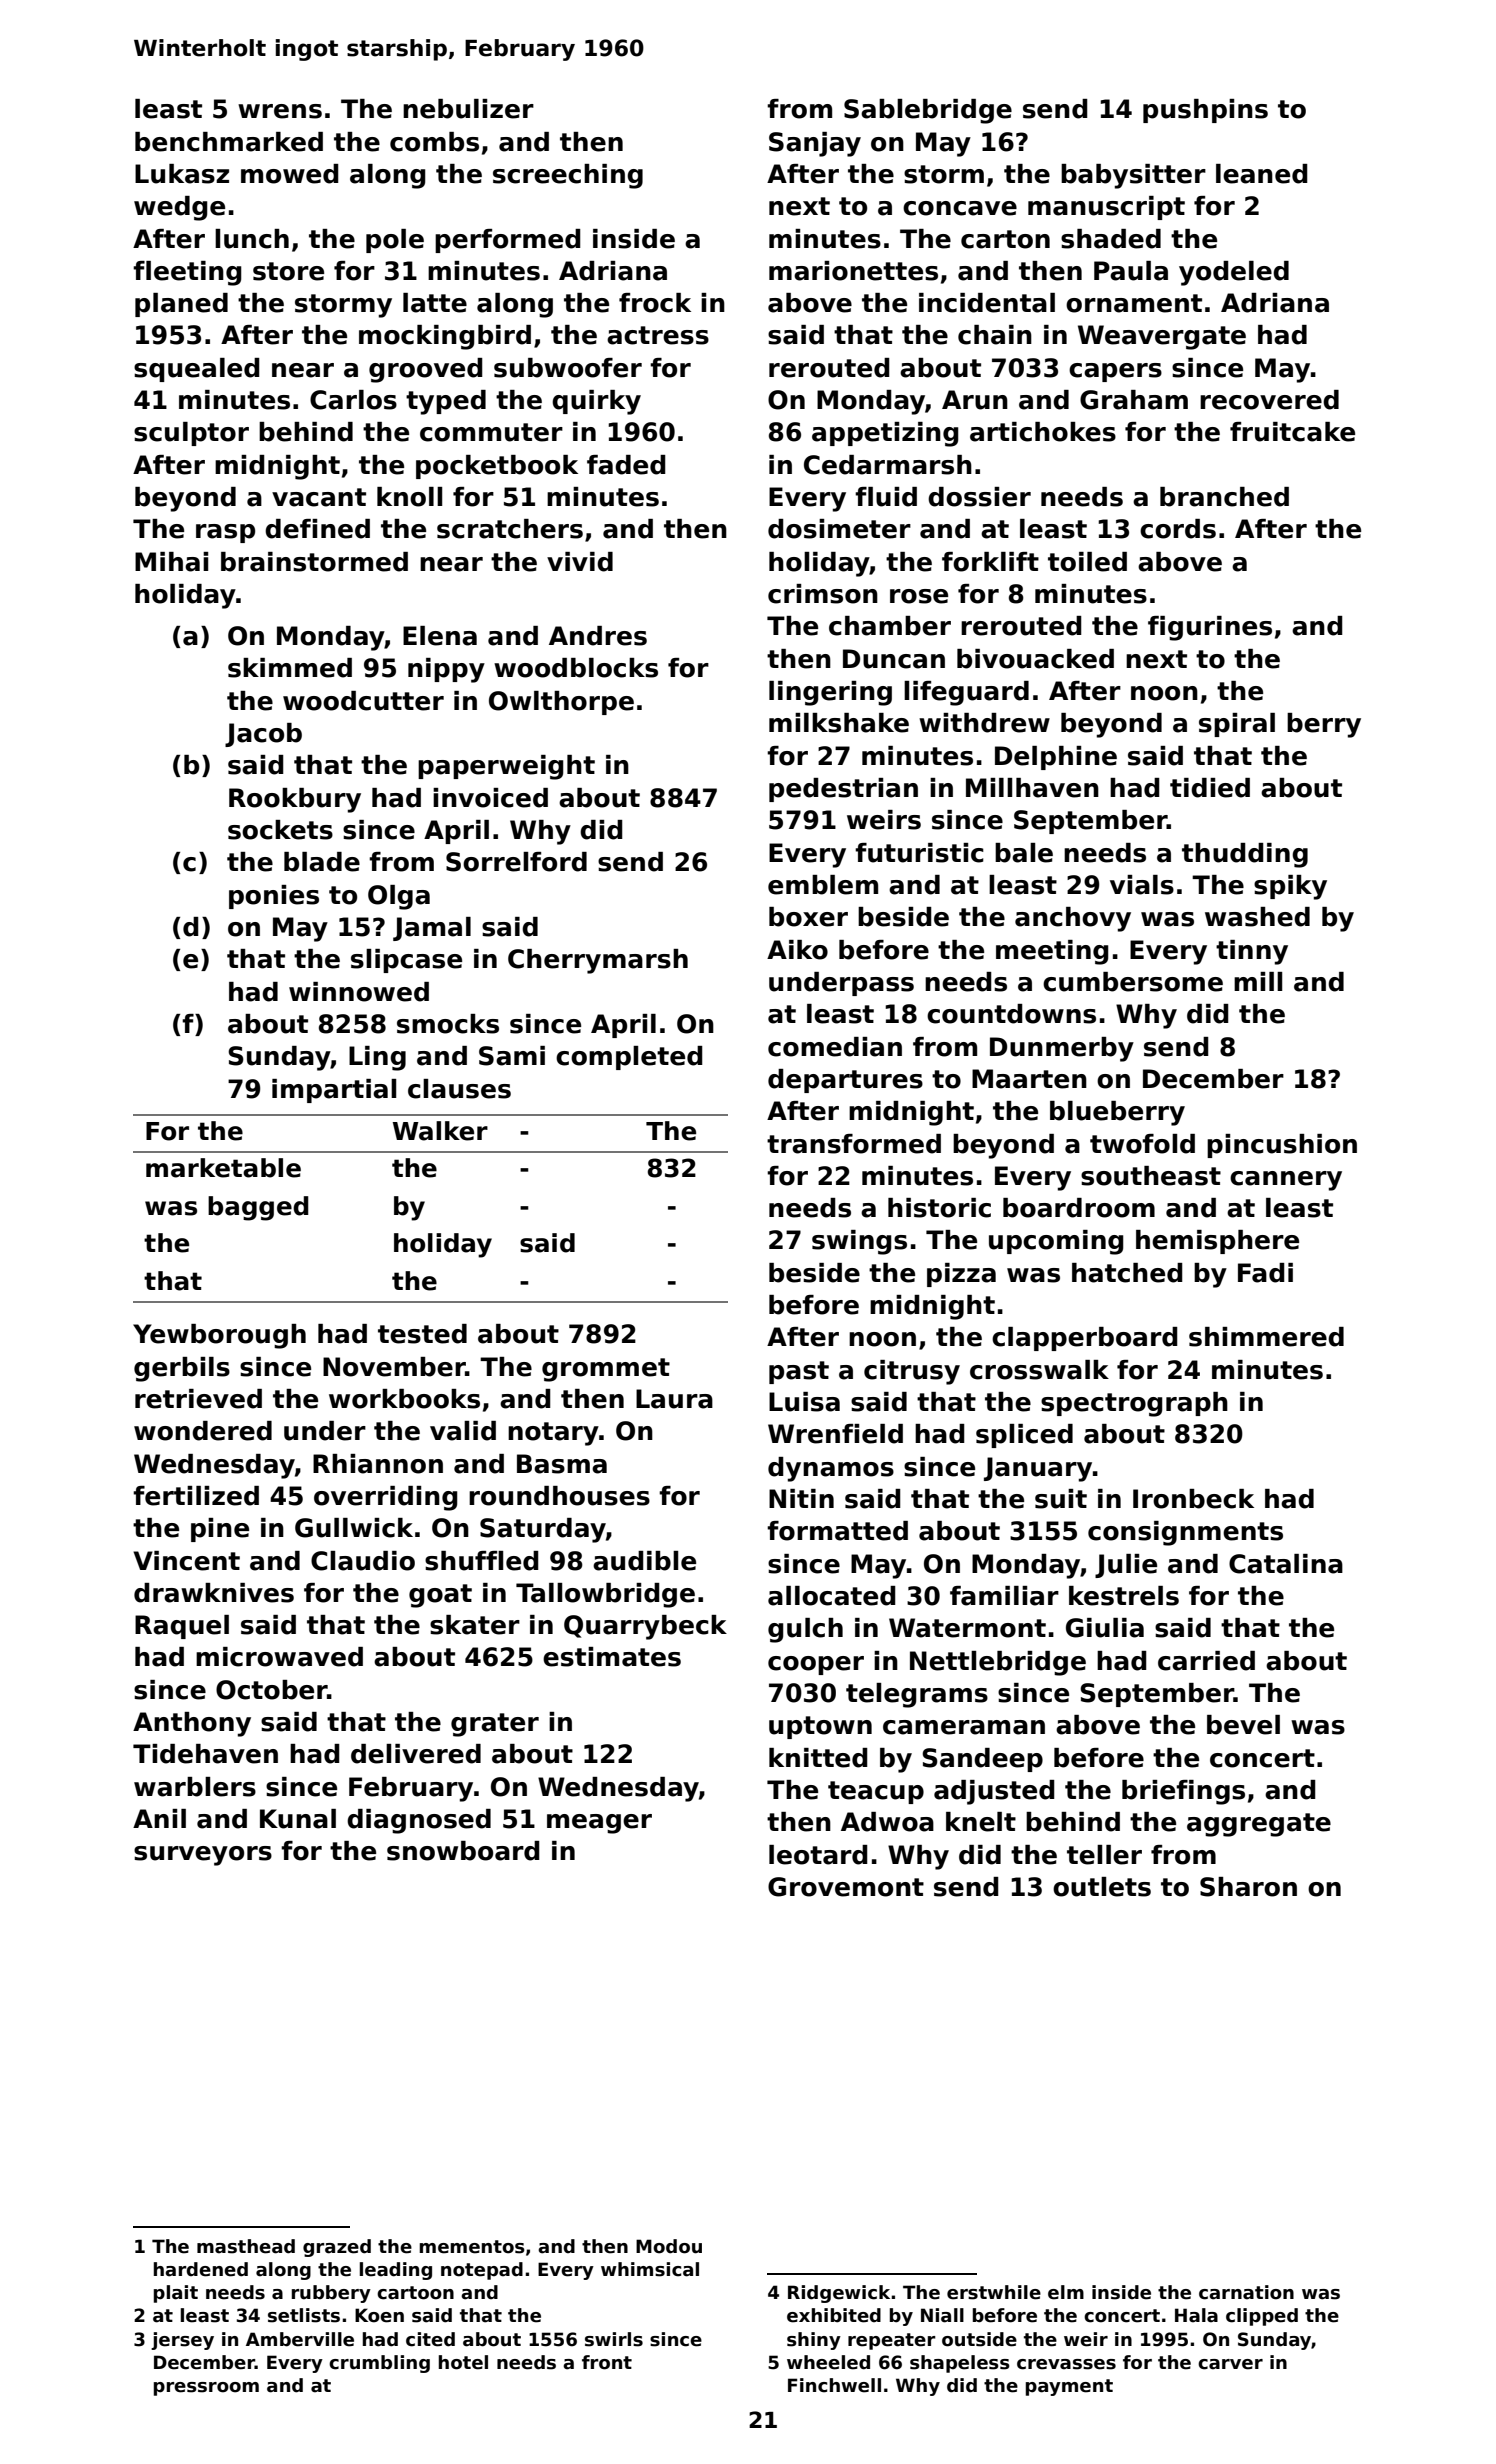 This image has width=1496, height=2464. I want to click on Mihai, so click(171, 562).
